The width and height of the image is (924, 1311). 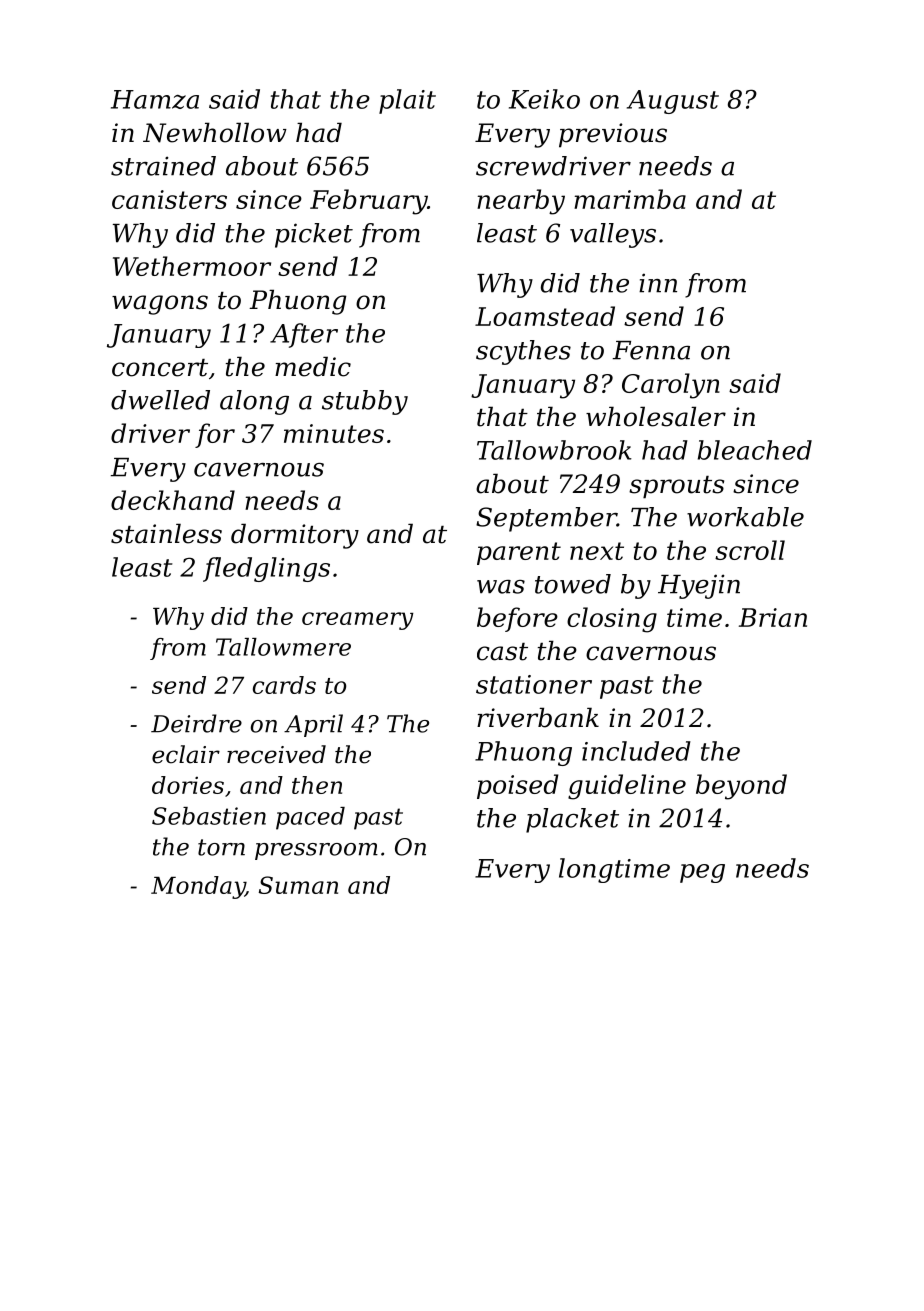 I want to click on plait, so click(x=407, y=101).
